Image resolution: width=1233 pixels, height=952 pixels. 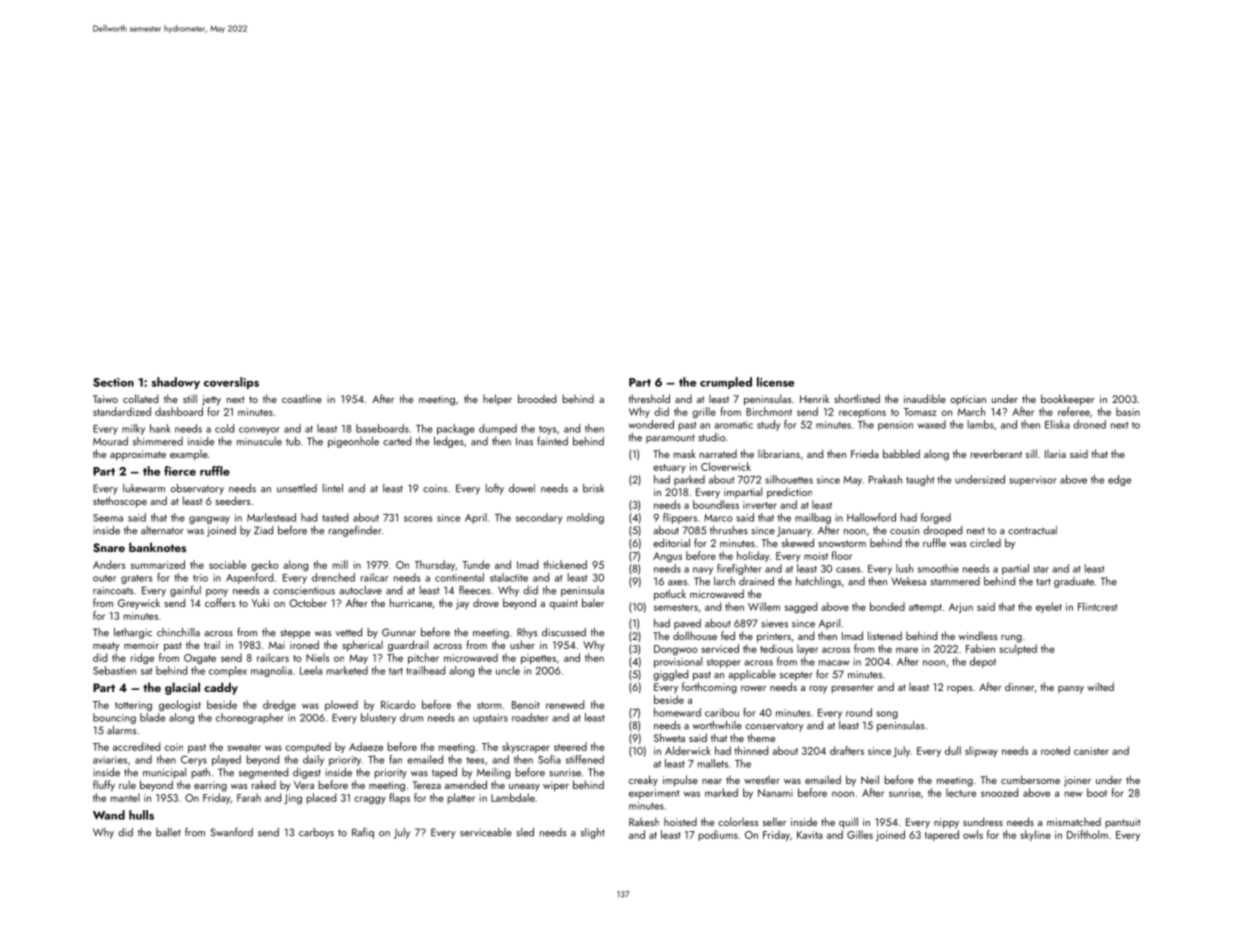 What do you see at coordinates (231, 832) in the image?
I see `Swanford` at bounding box center [231, 832].
